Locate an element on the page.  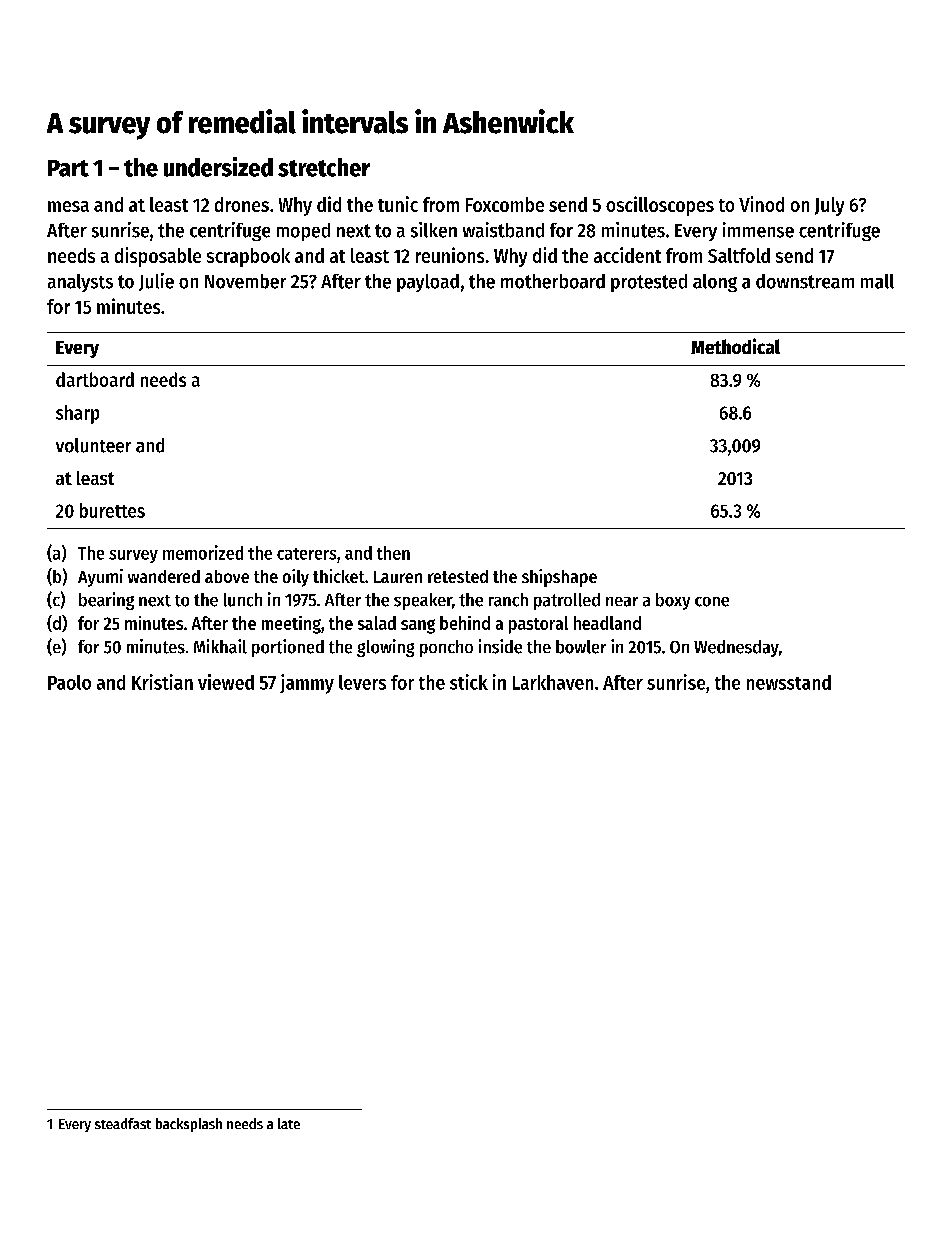
backsplash is located at coordinates (189, 1125).
